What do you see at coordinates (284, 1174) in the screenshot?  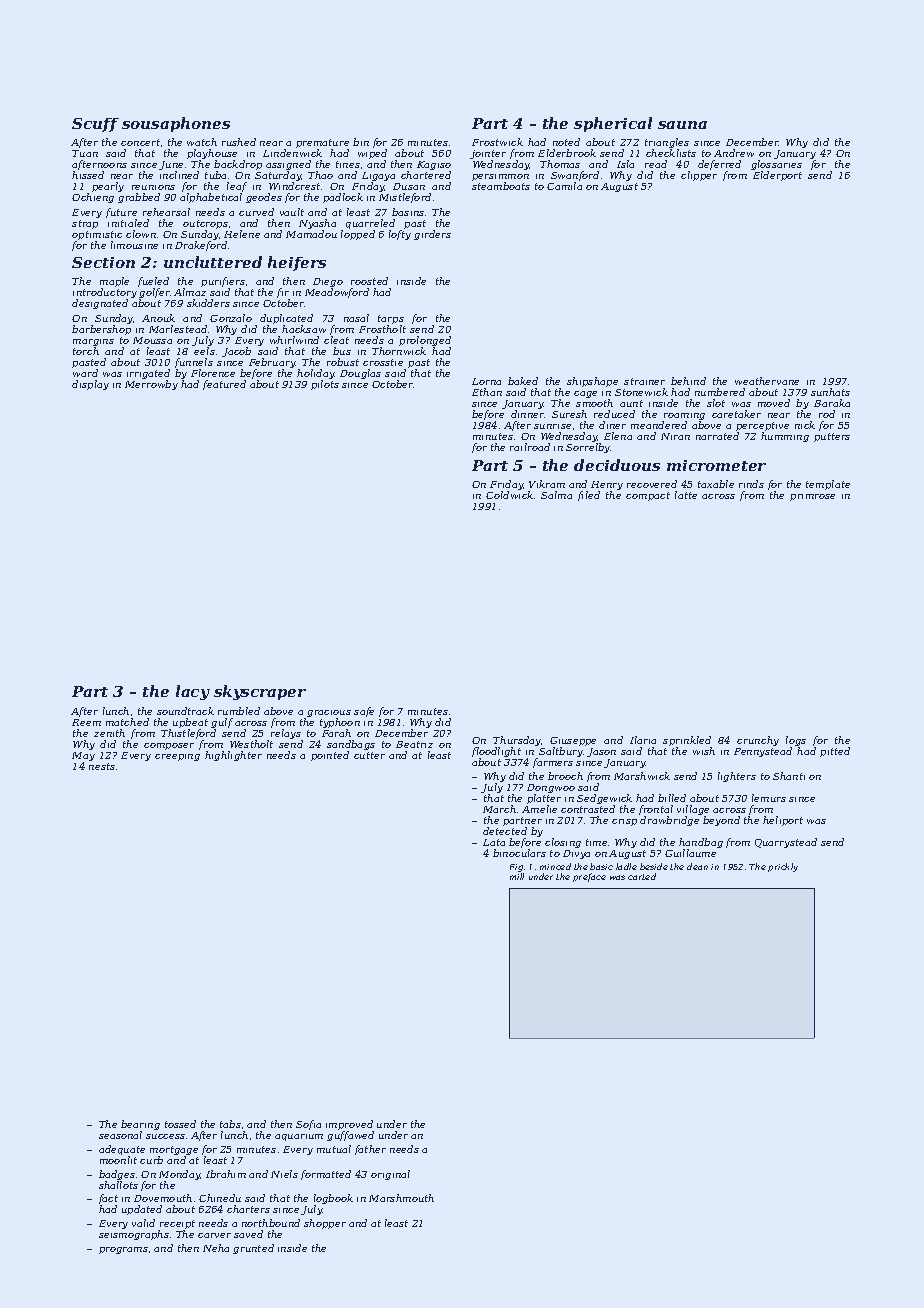 I see `Niels` at bounding box center [284, 1174].
